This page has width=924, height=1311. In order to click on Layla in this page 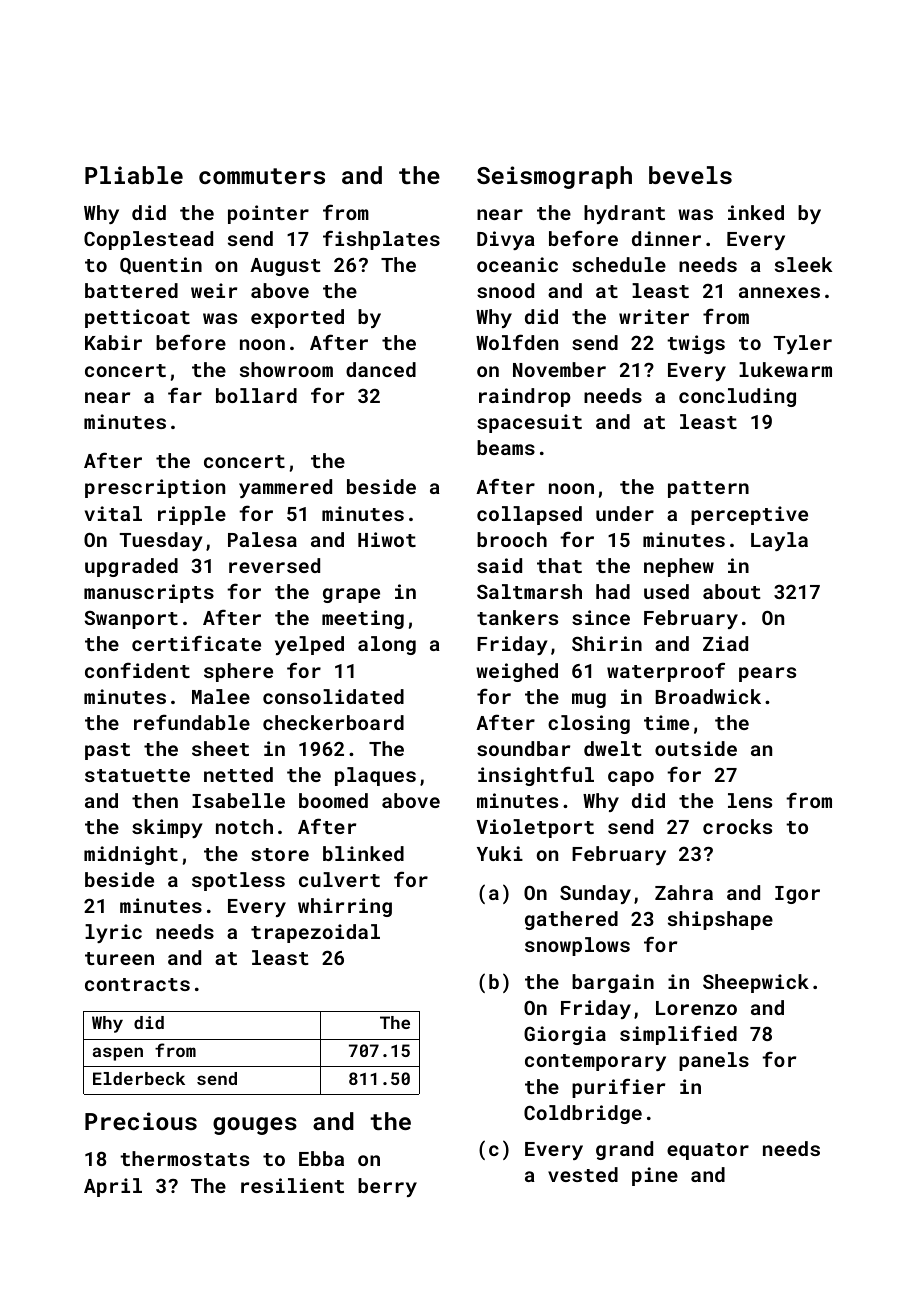, I will do `click(779, 541)`.
